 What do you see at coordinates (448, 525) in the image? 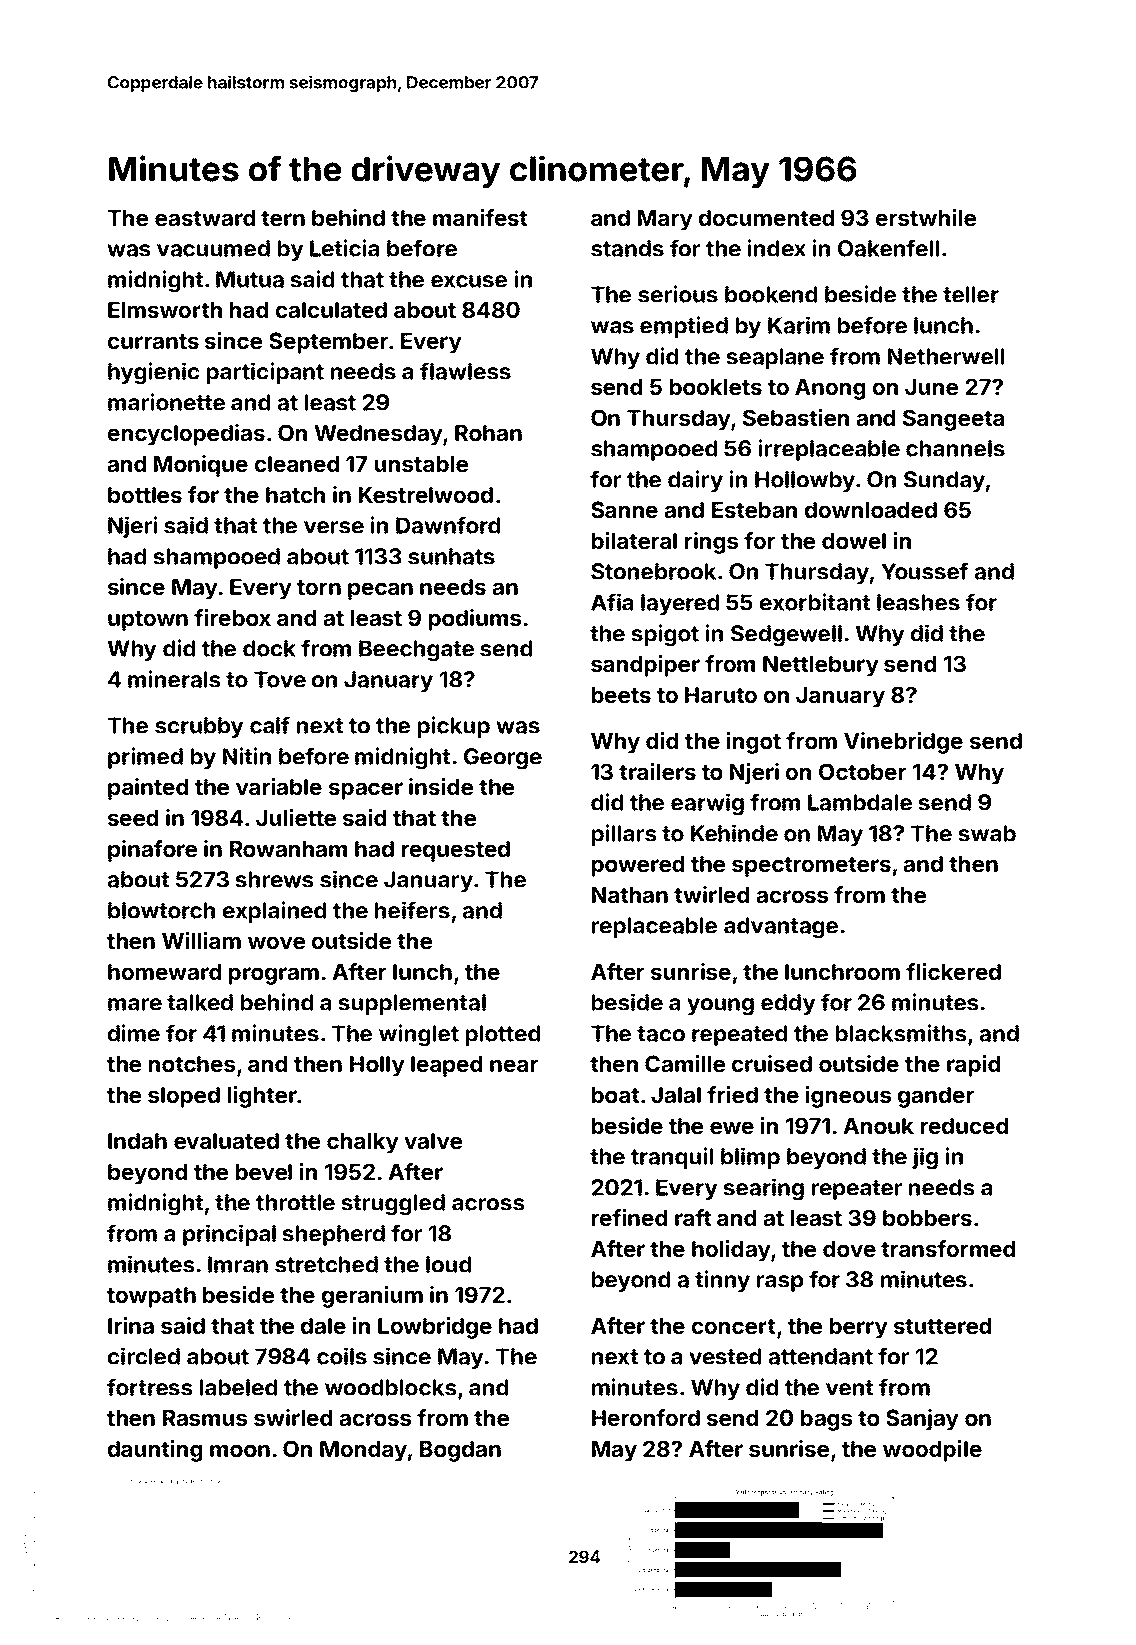
I see `Dawnford` at bounding box center [448, 525].
